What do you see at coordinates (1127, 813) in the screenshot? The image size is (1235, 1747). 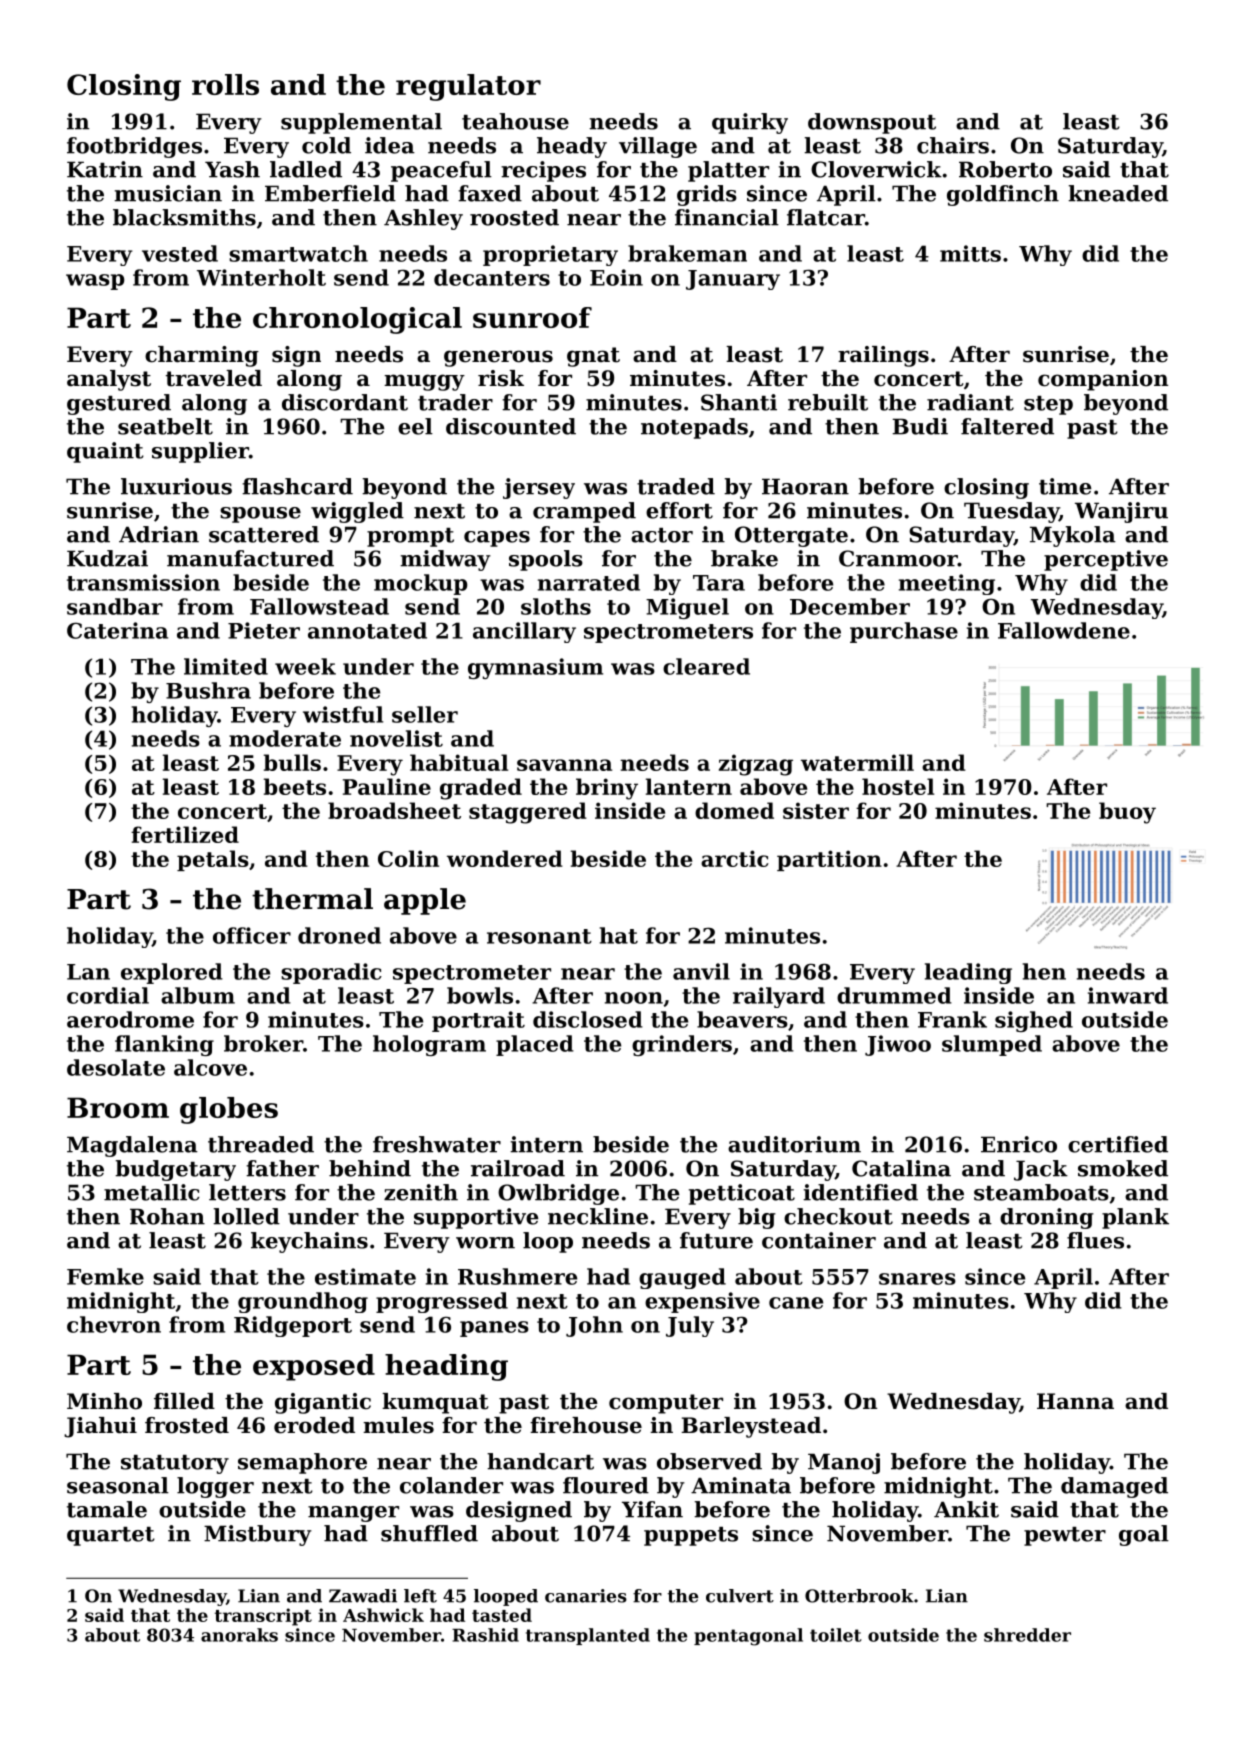 I see `buoy` at bounding box center [1127, 813].
